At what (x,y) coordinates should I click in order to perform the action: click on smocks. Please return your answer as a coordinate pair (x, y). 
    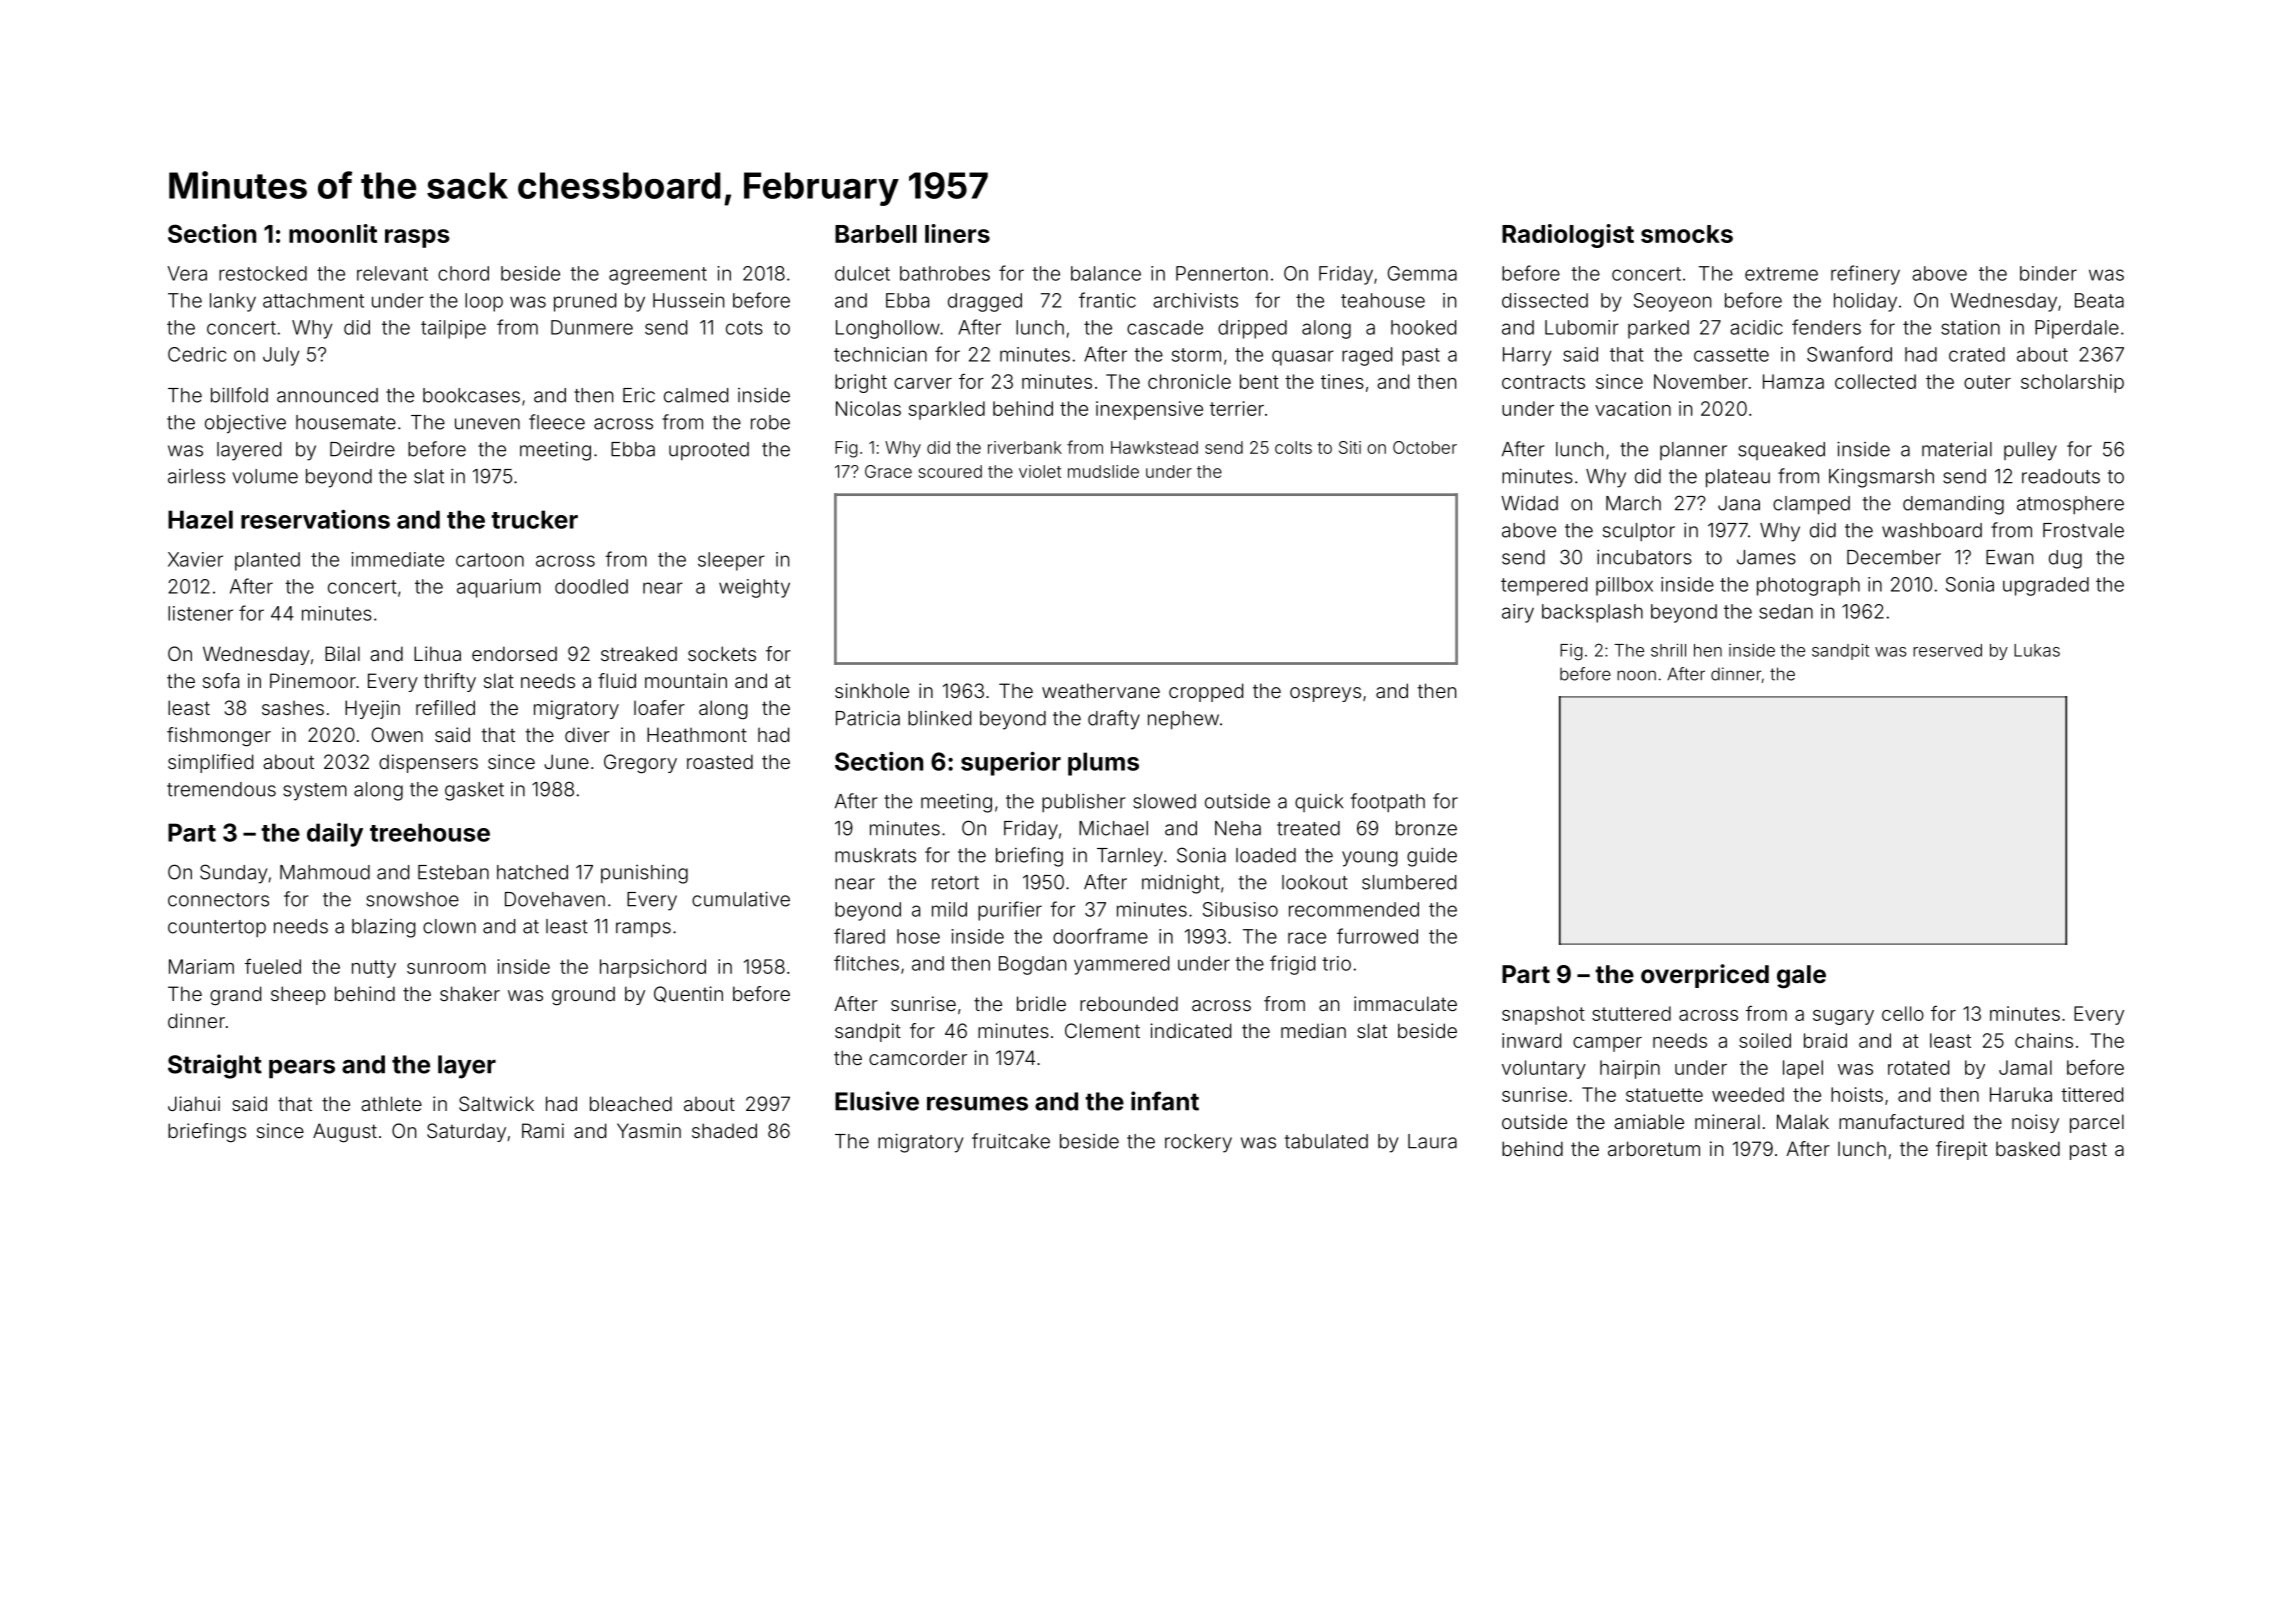
    Looking at the image, I should click on (1687, 234).
